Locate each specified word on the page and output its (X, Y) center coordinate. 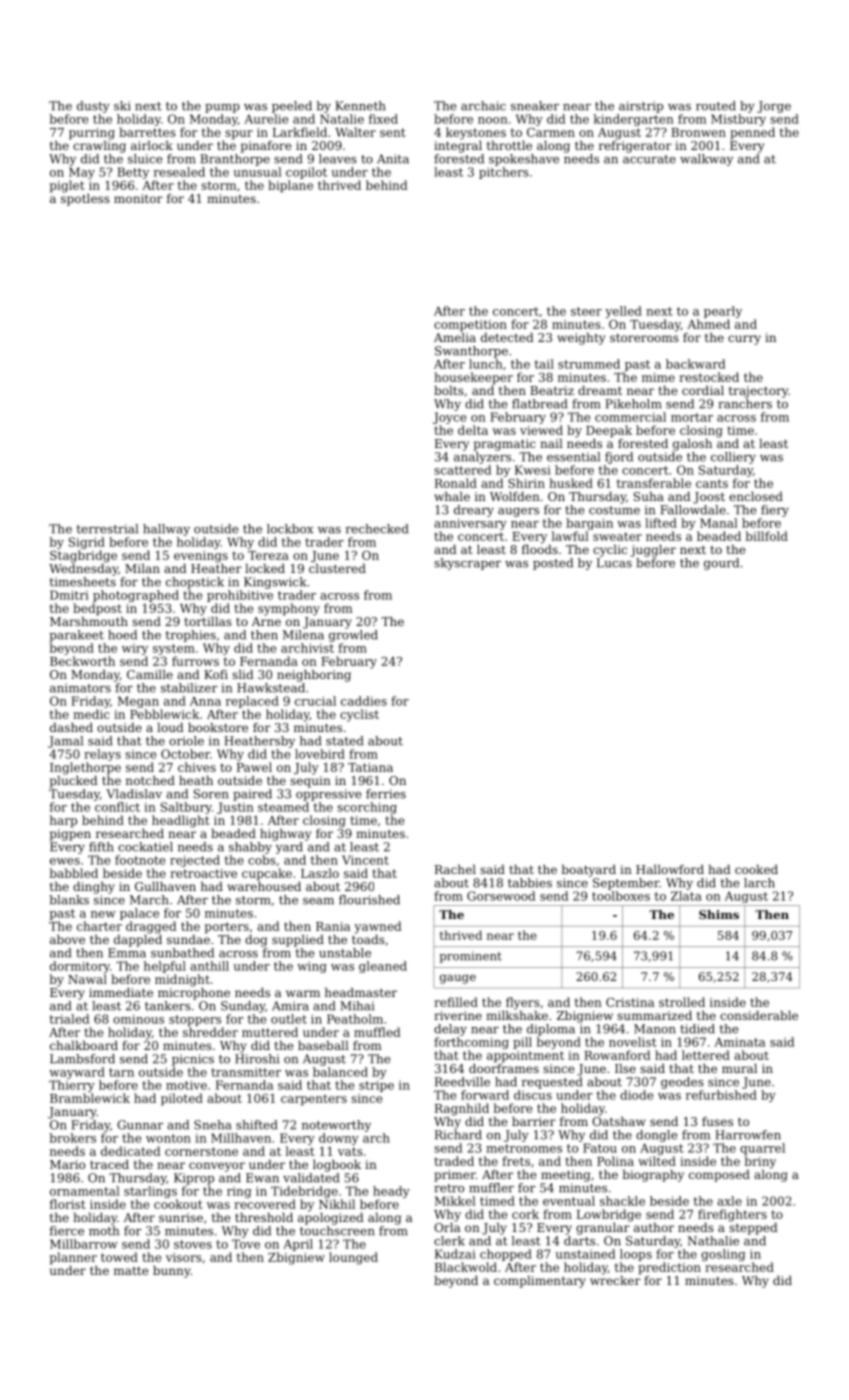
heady (391, 1192)
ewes (65, 861)
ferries (386, 794)
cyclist (359, 715)
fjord (619, 458)
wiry (135, 649)
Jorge (774, 107)
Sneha (212, 1125)
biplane (290, 186)
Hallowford (670, 869)
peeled (292, 107)
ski (122, 106)
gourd (721, 564)
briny (760, 1162)
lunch (485, 364)
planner (73, 1258)
